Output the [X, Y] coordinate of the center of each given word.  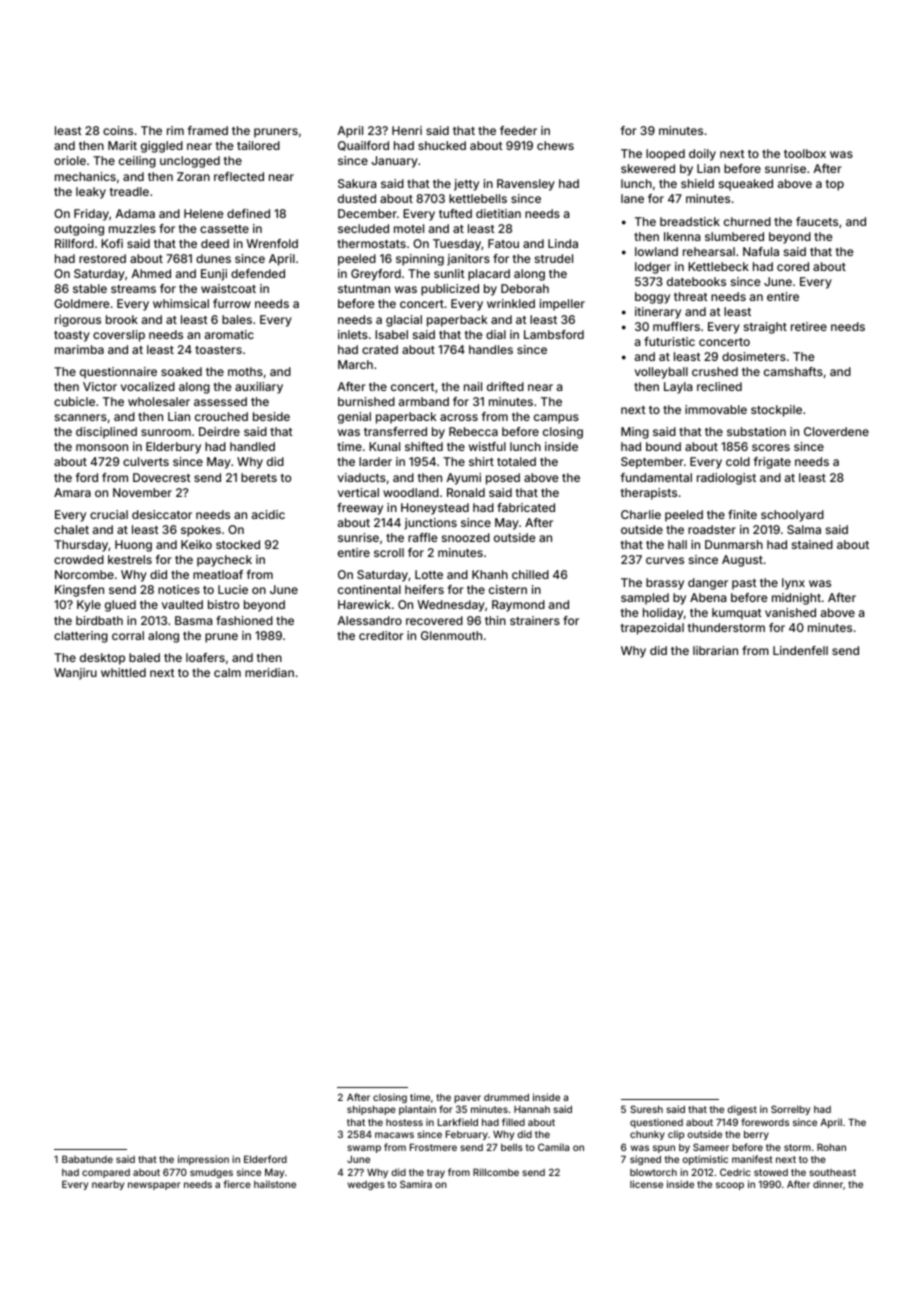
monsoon [102, 447]
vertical [358, 492]
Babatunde [87, 1159]
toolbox [805, 153]
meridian [269, 672]
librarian [715, 650]
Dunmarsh [734, 544]
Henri [407, 130]
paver [467, 1099]
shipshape [371, 1110]
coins [118, 130]
